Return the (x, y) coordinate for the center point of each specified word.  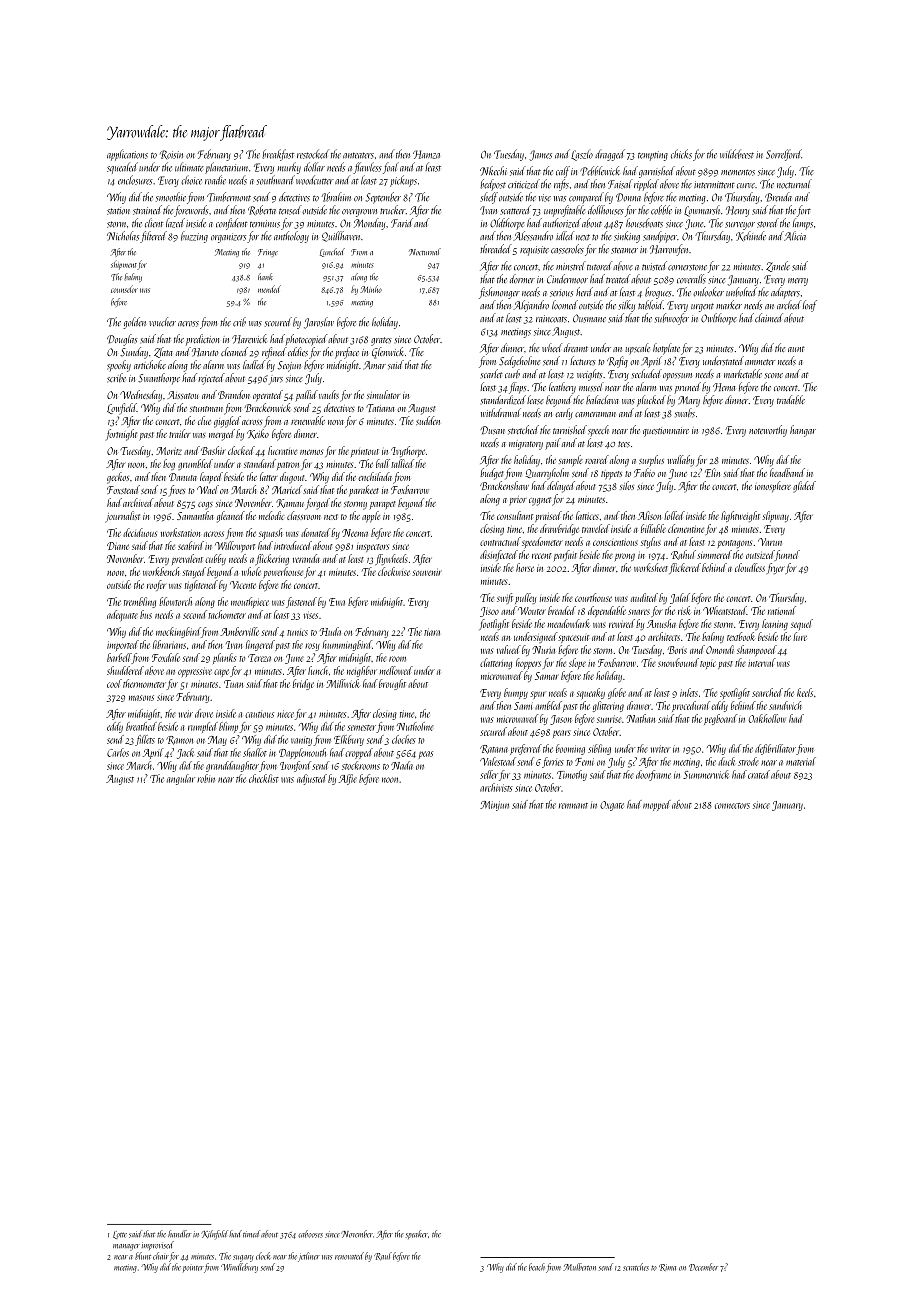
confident (232, 224)
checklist (264, 778)
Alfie (348, 779)
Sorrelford (784, 155)
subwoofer (672, 319)
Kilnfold (214, 1235)
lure (800, 636)
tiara (432, 632)
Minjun (494, 806)
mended (269, 289)
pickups (403, 181)
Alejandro (531, 306)
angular (181, 779)
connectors (732, 806)
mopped (657, 805)
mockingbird (178, 632)
